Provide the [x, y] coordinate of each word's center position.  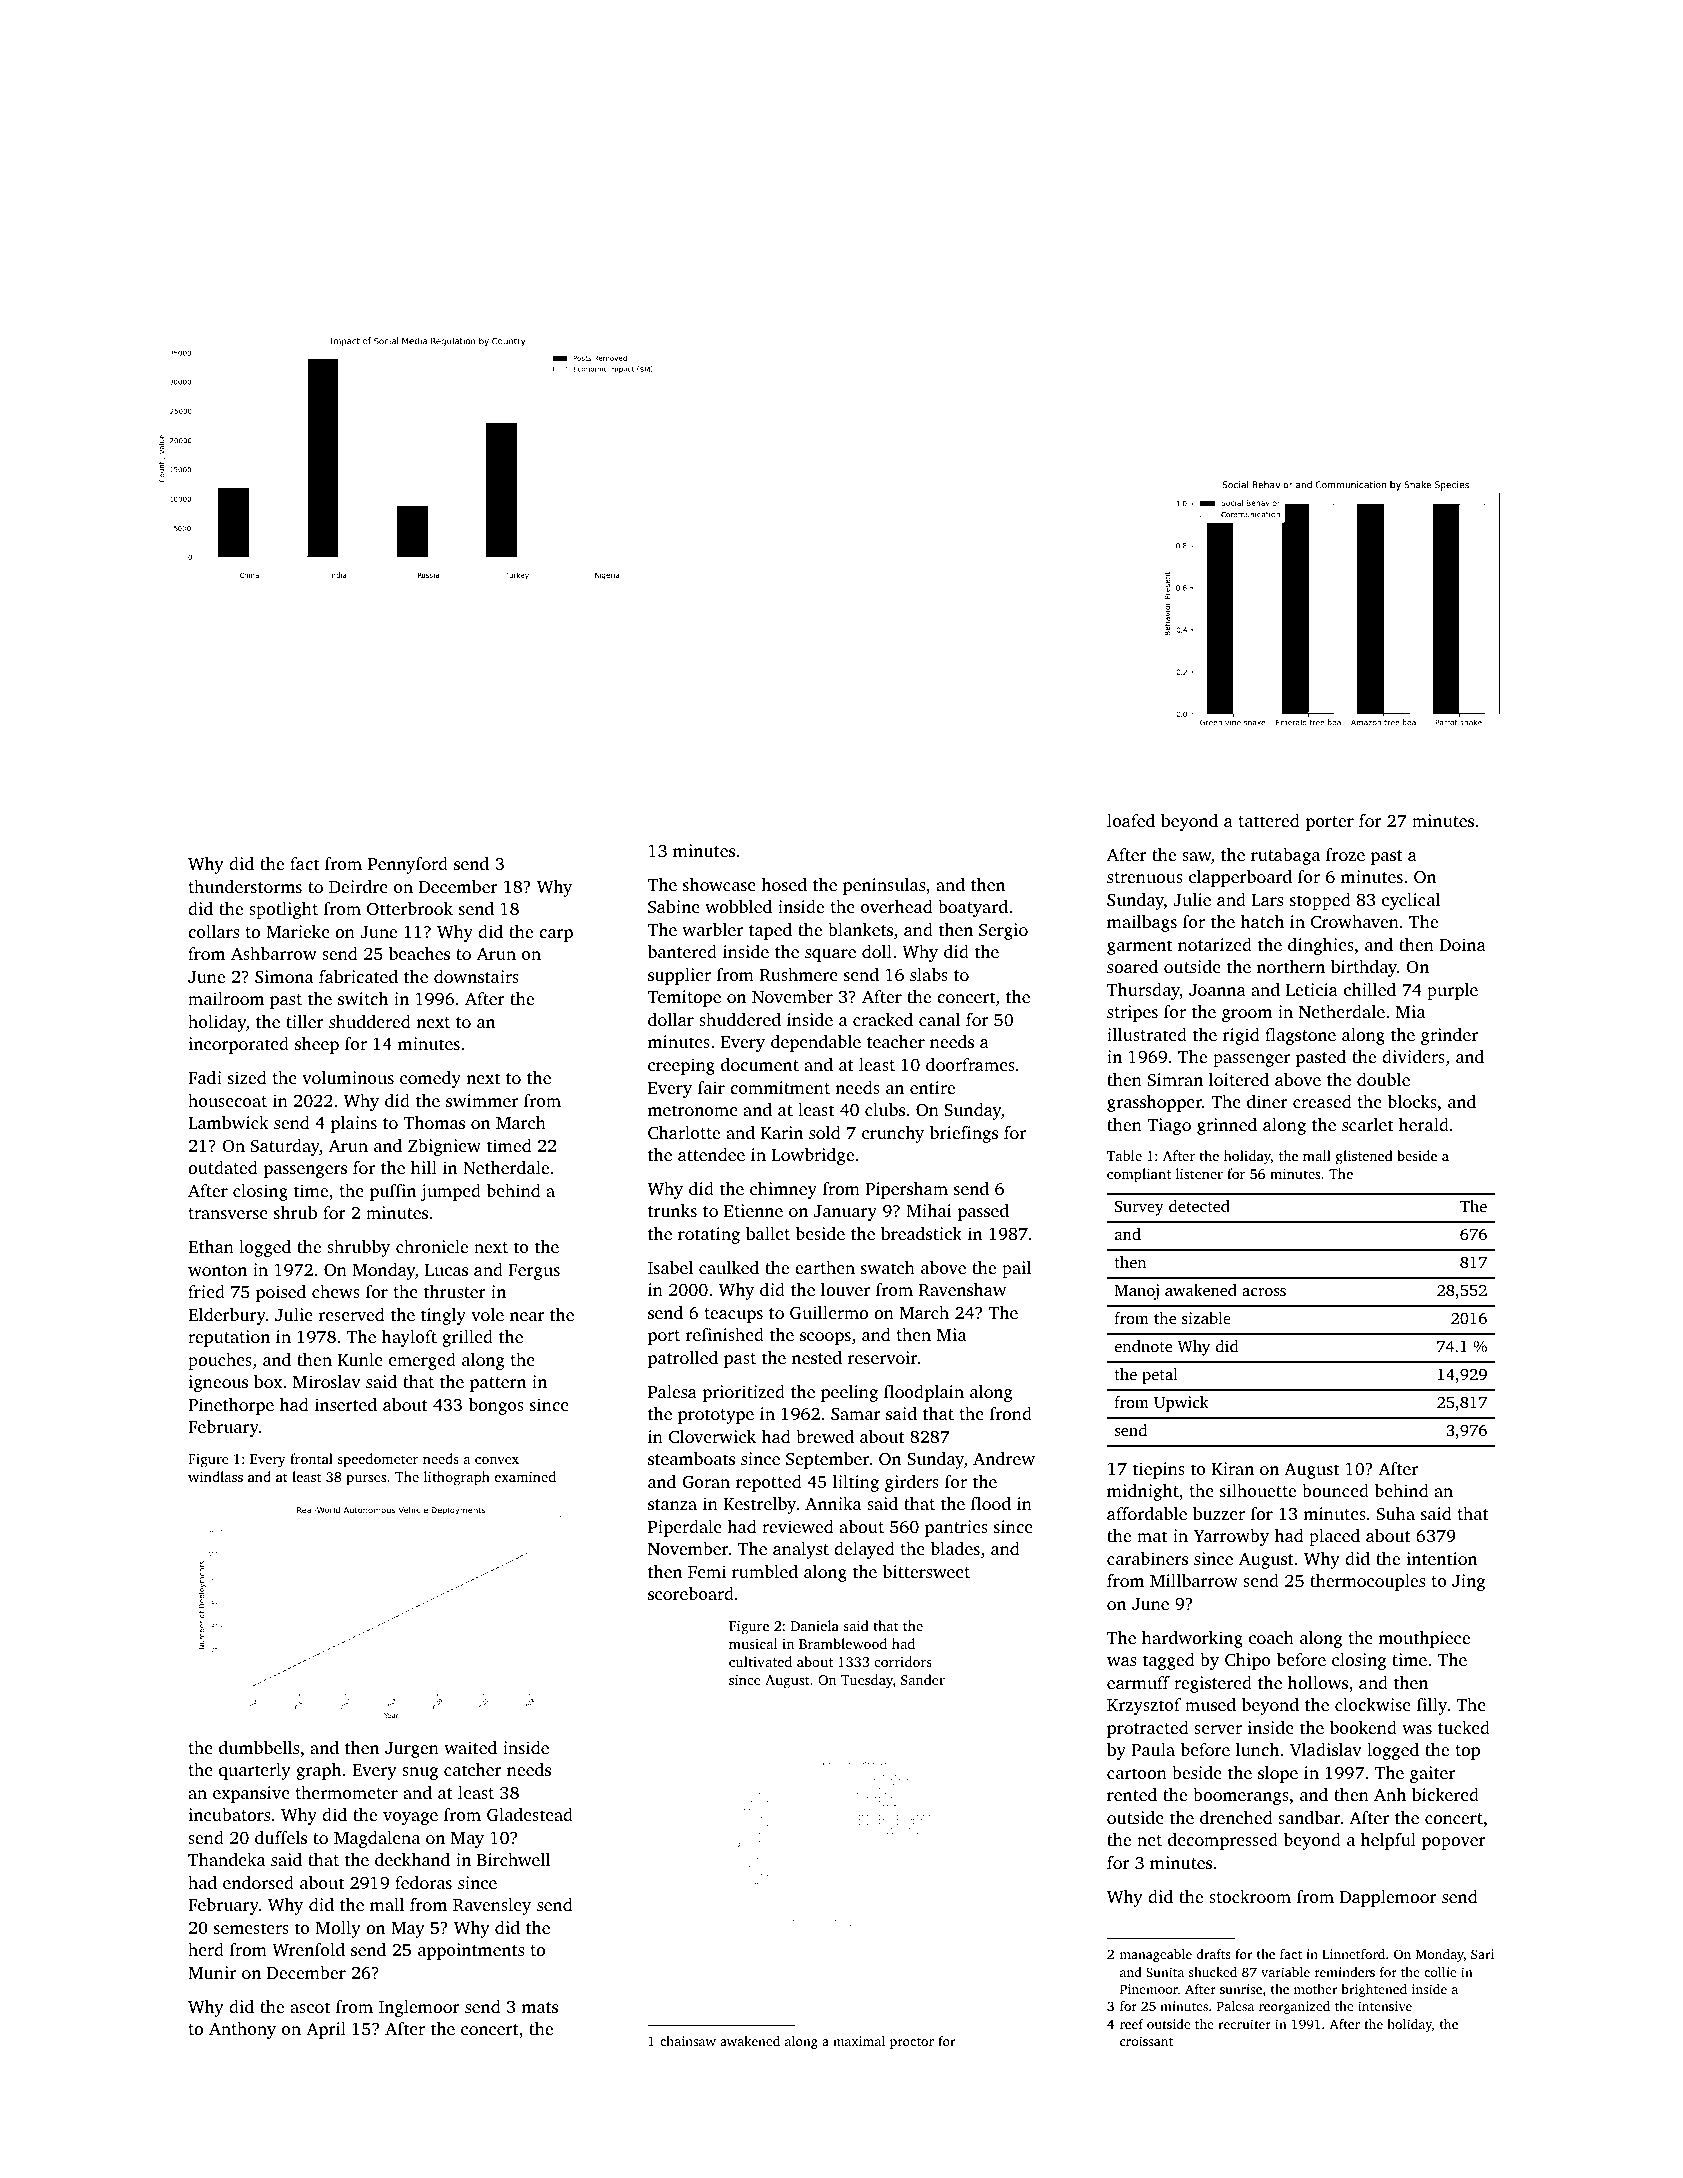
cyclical [1411, 901]
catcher [473, 1769]
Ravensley [492, 1906]
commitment [780, 1087]
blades [955, 1548]
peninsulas [884, 886]
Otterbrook [410, 909]
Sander [923, 1679]
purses [366, 1480]
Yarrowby [1231, 1537]
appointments [471, 1951]
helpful [1388, 1841]
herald [1424, 1124]
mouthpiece [1424, 1639]
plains [353, 1124]
